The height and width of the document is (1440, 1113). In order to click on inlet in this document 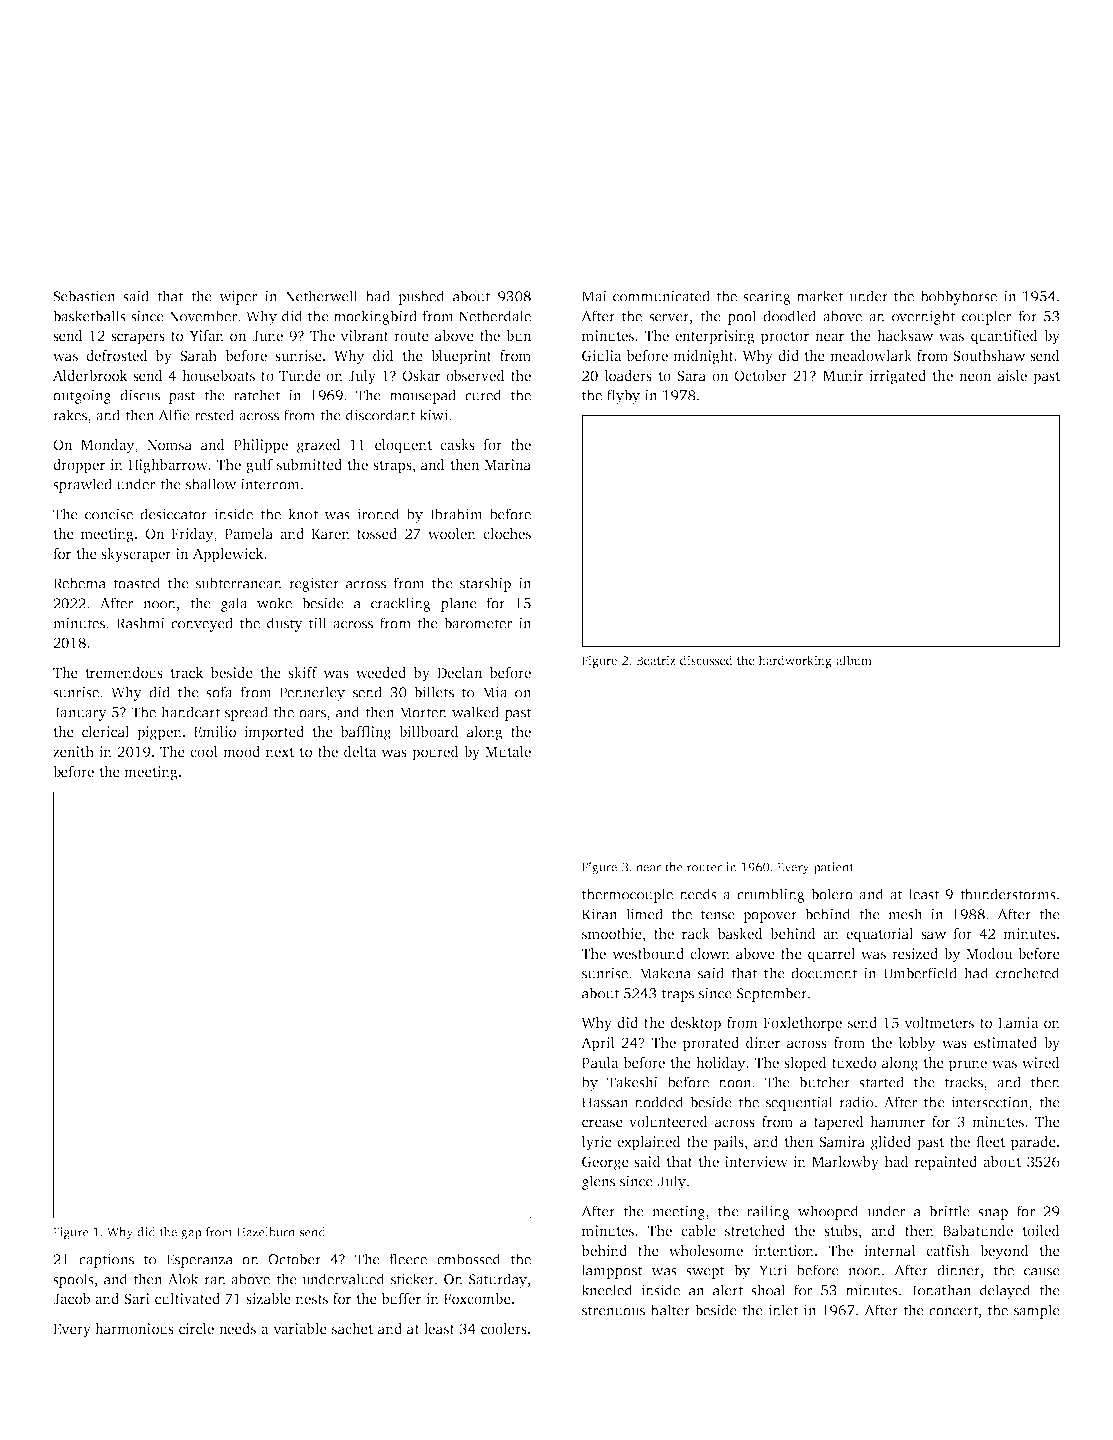, I will do `click(783, 1310)`.
